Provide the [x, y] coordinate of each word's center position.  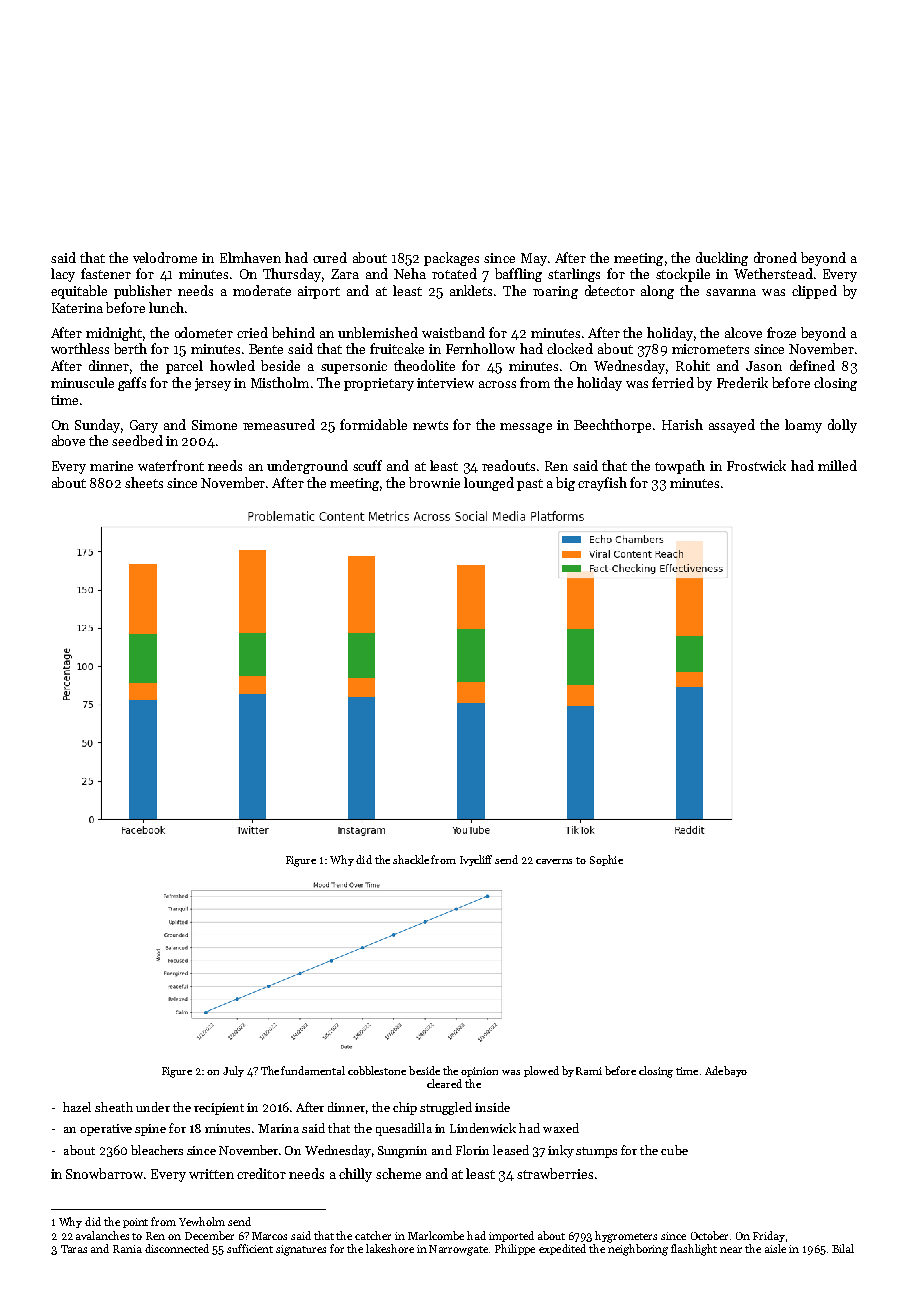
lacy [63, 275]
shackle [411, 859]
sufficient [250, 1248]
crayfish [602, 484]
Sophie [606, 860]
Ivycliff [476, 860]
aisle [775, 1248]
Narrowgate [458, 1250]
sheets [144, 482]
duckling [722, 259]
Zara [345, 274]
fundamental [313, 1070]
